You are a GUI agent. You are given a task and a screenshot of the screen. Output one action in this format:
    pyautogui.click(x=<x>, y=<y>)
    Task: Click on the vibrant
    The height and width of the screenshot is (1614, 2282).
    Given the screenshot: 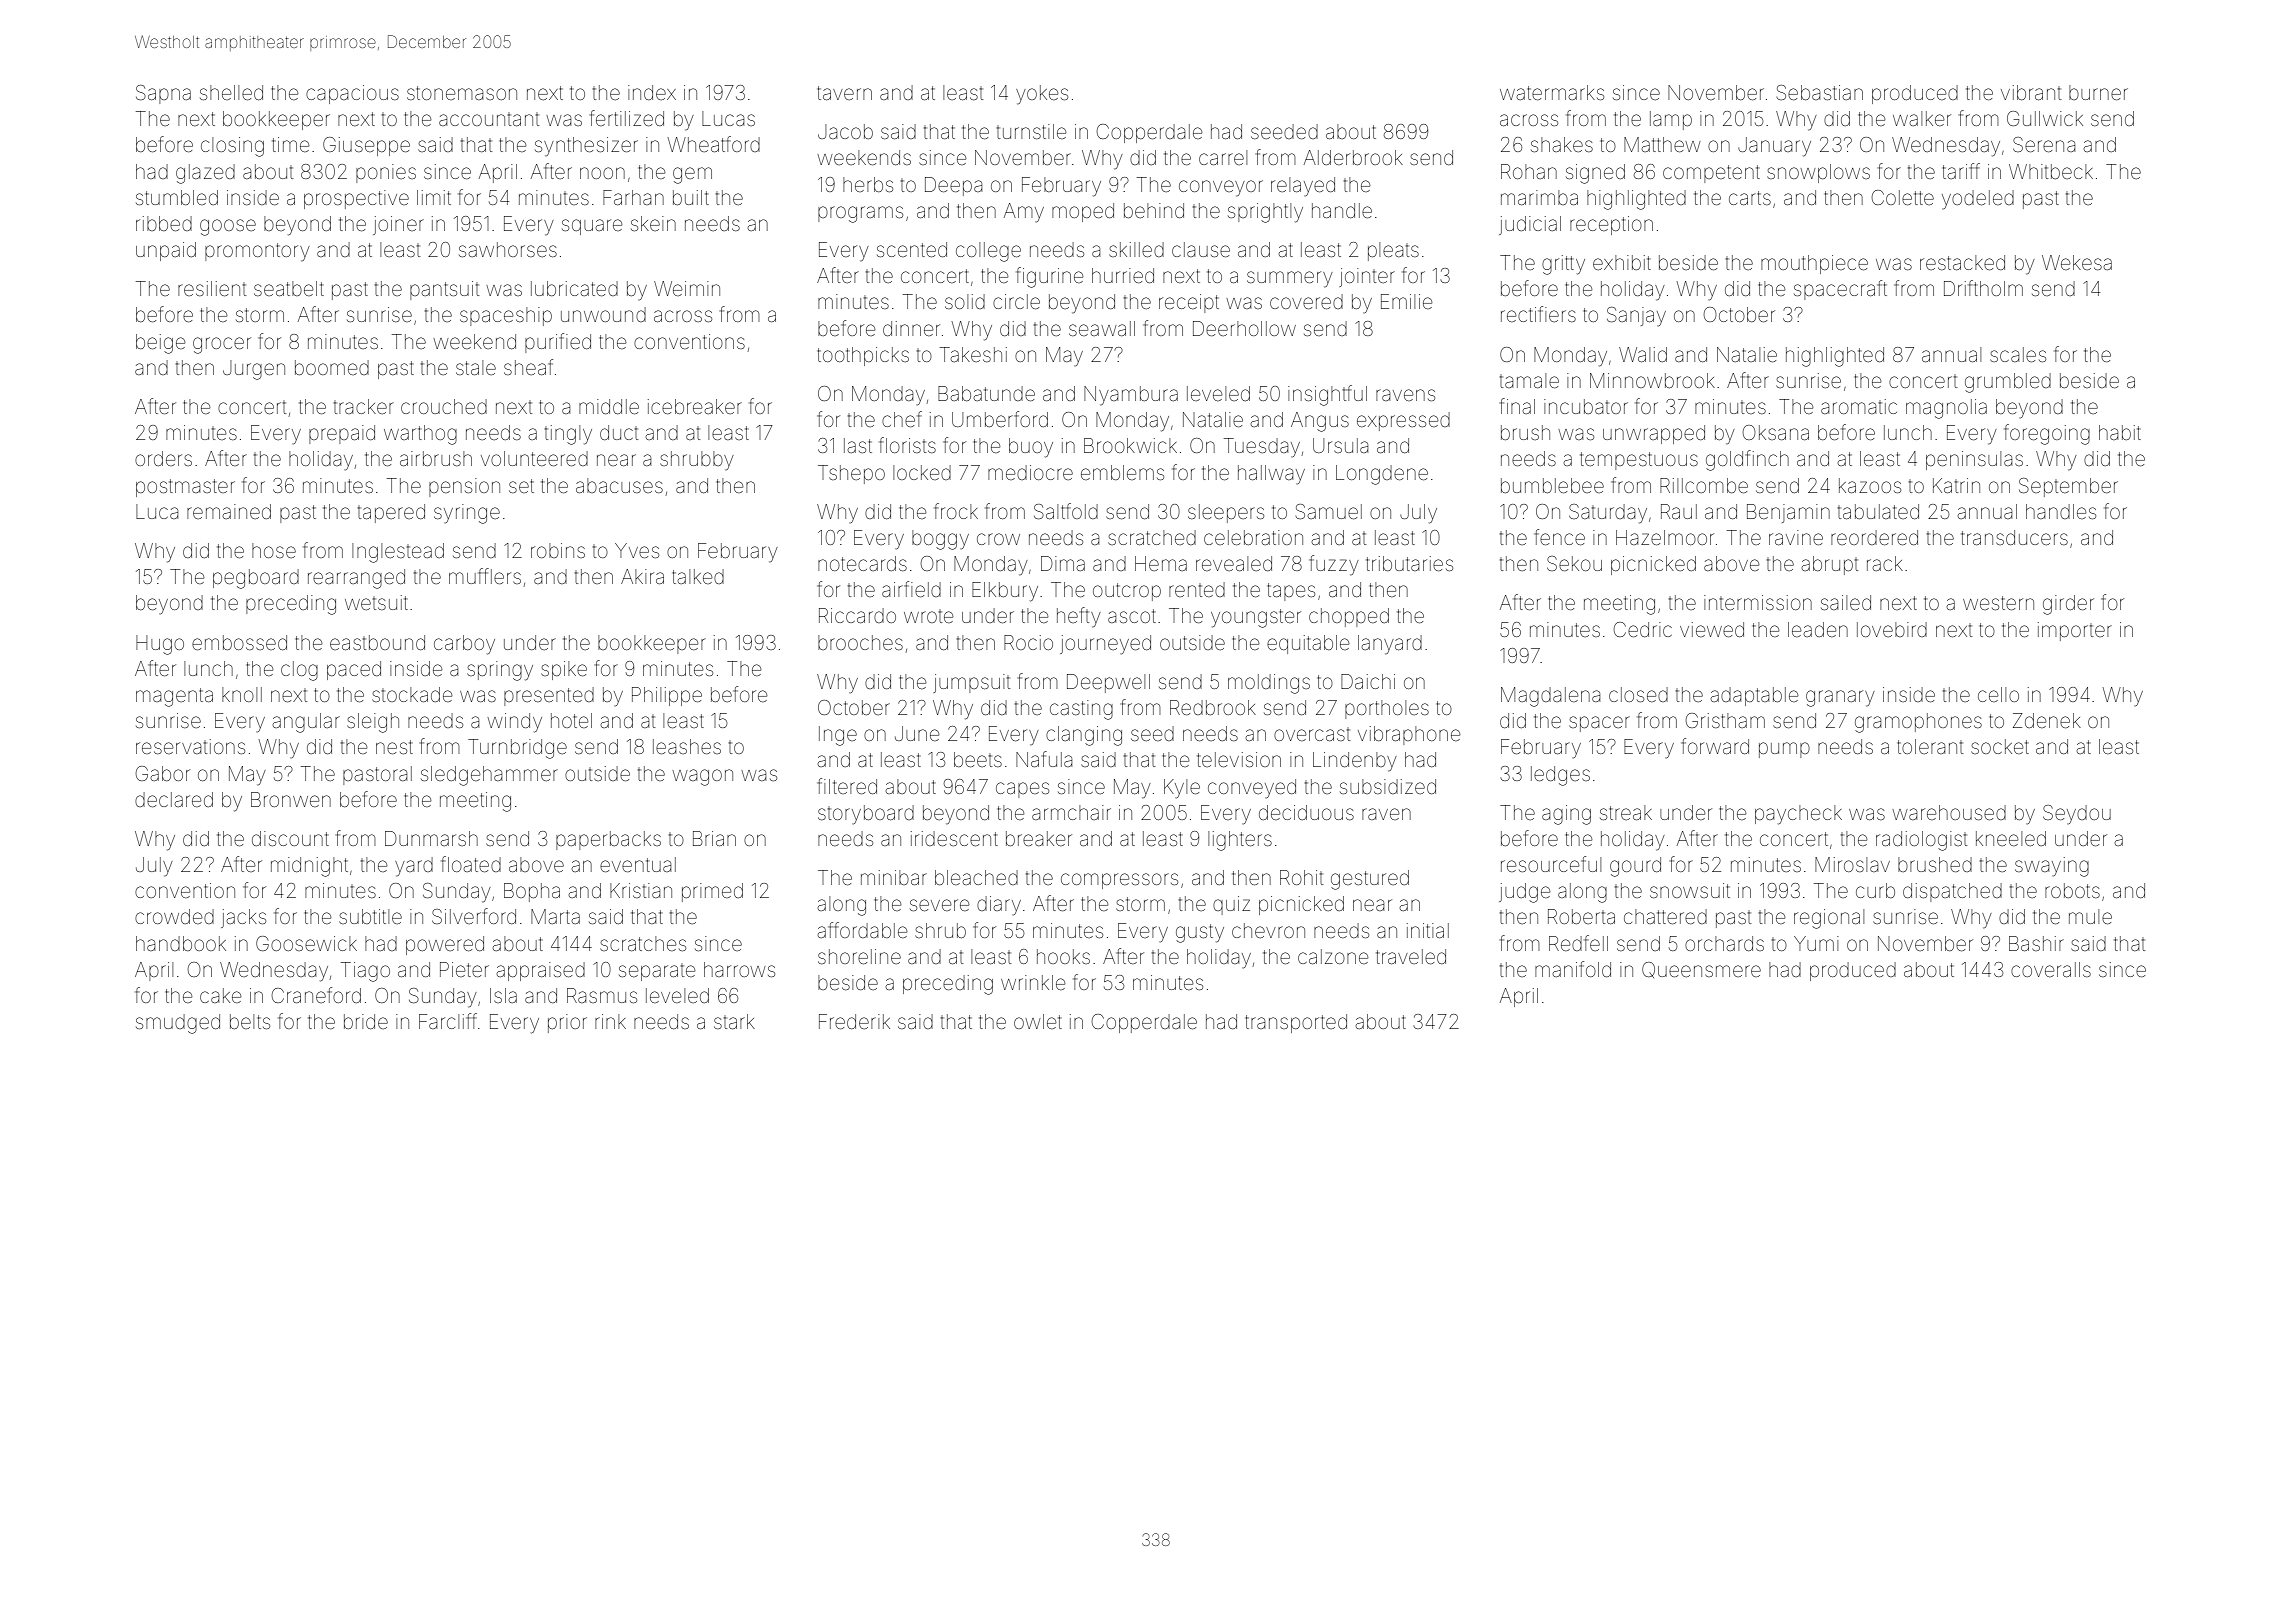 What is the action you would take?
    pyautogui.click(x=2031, y=92)
